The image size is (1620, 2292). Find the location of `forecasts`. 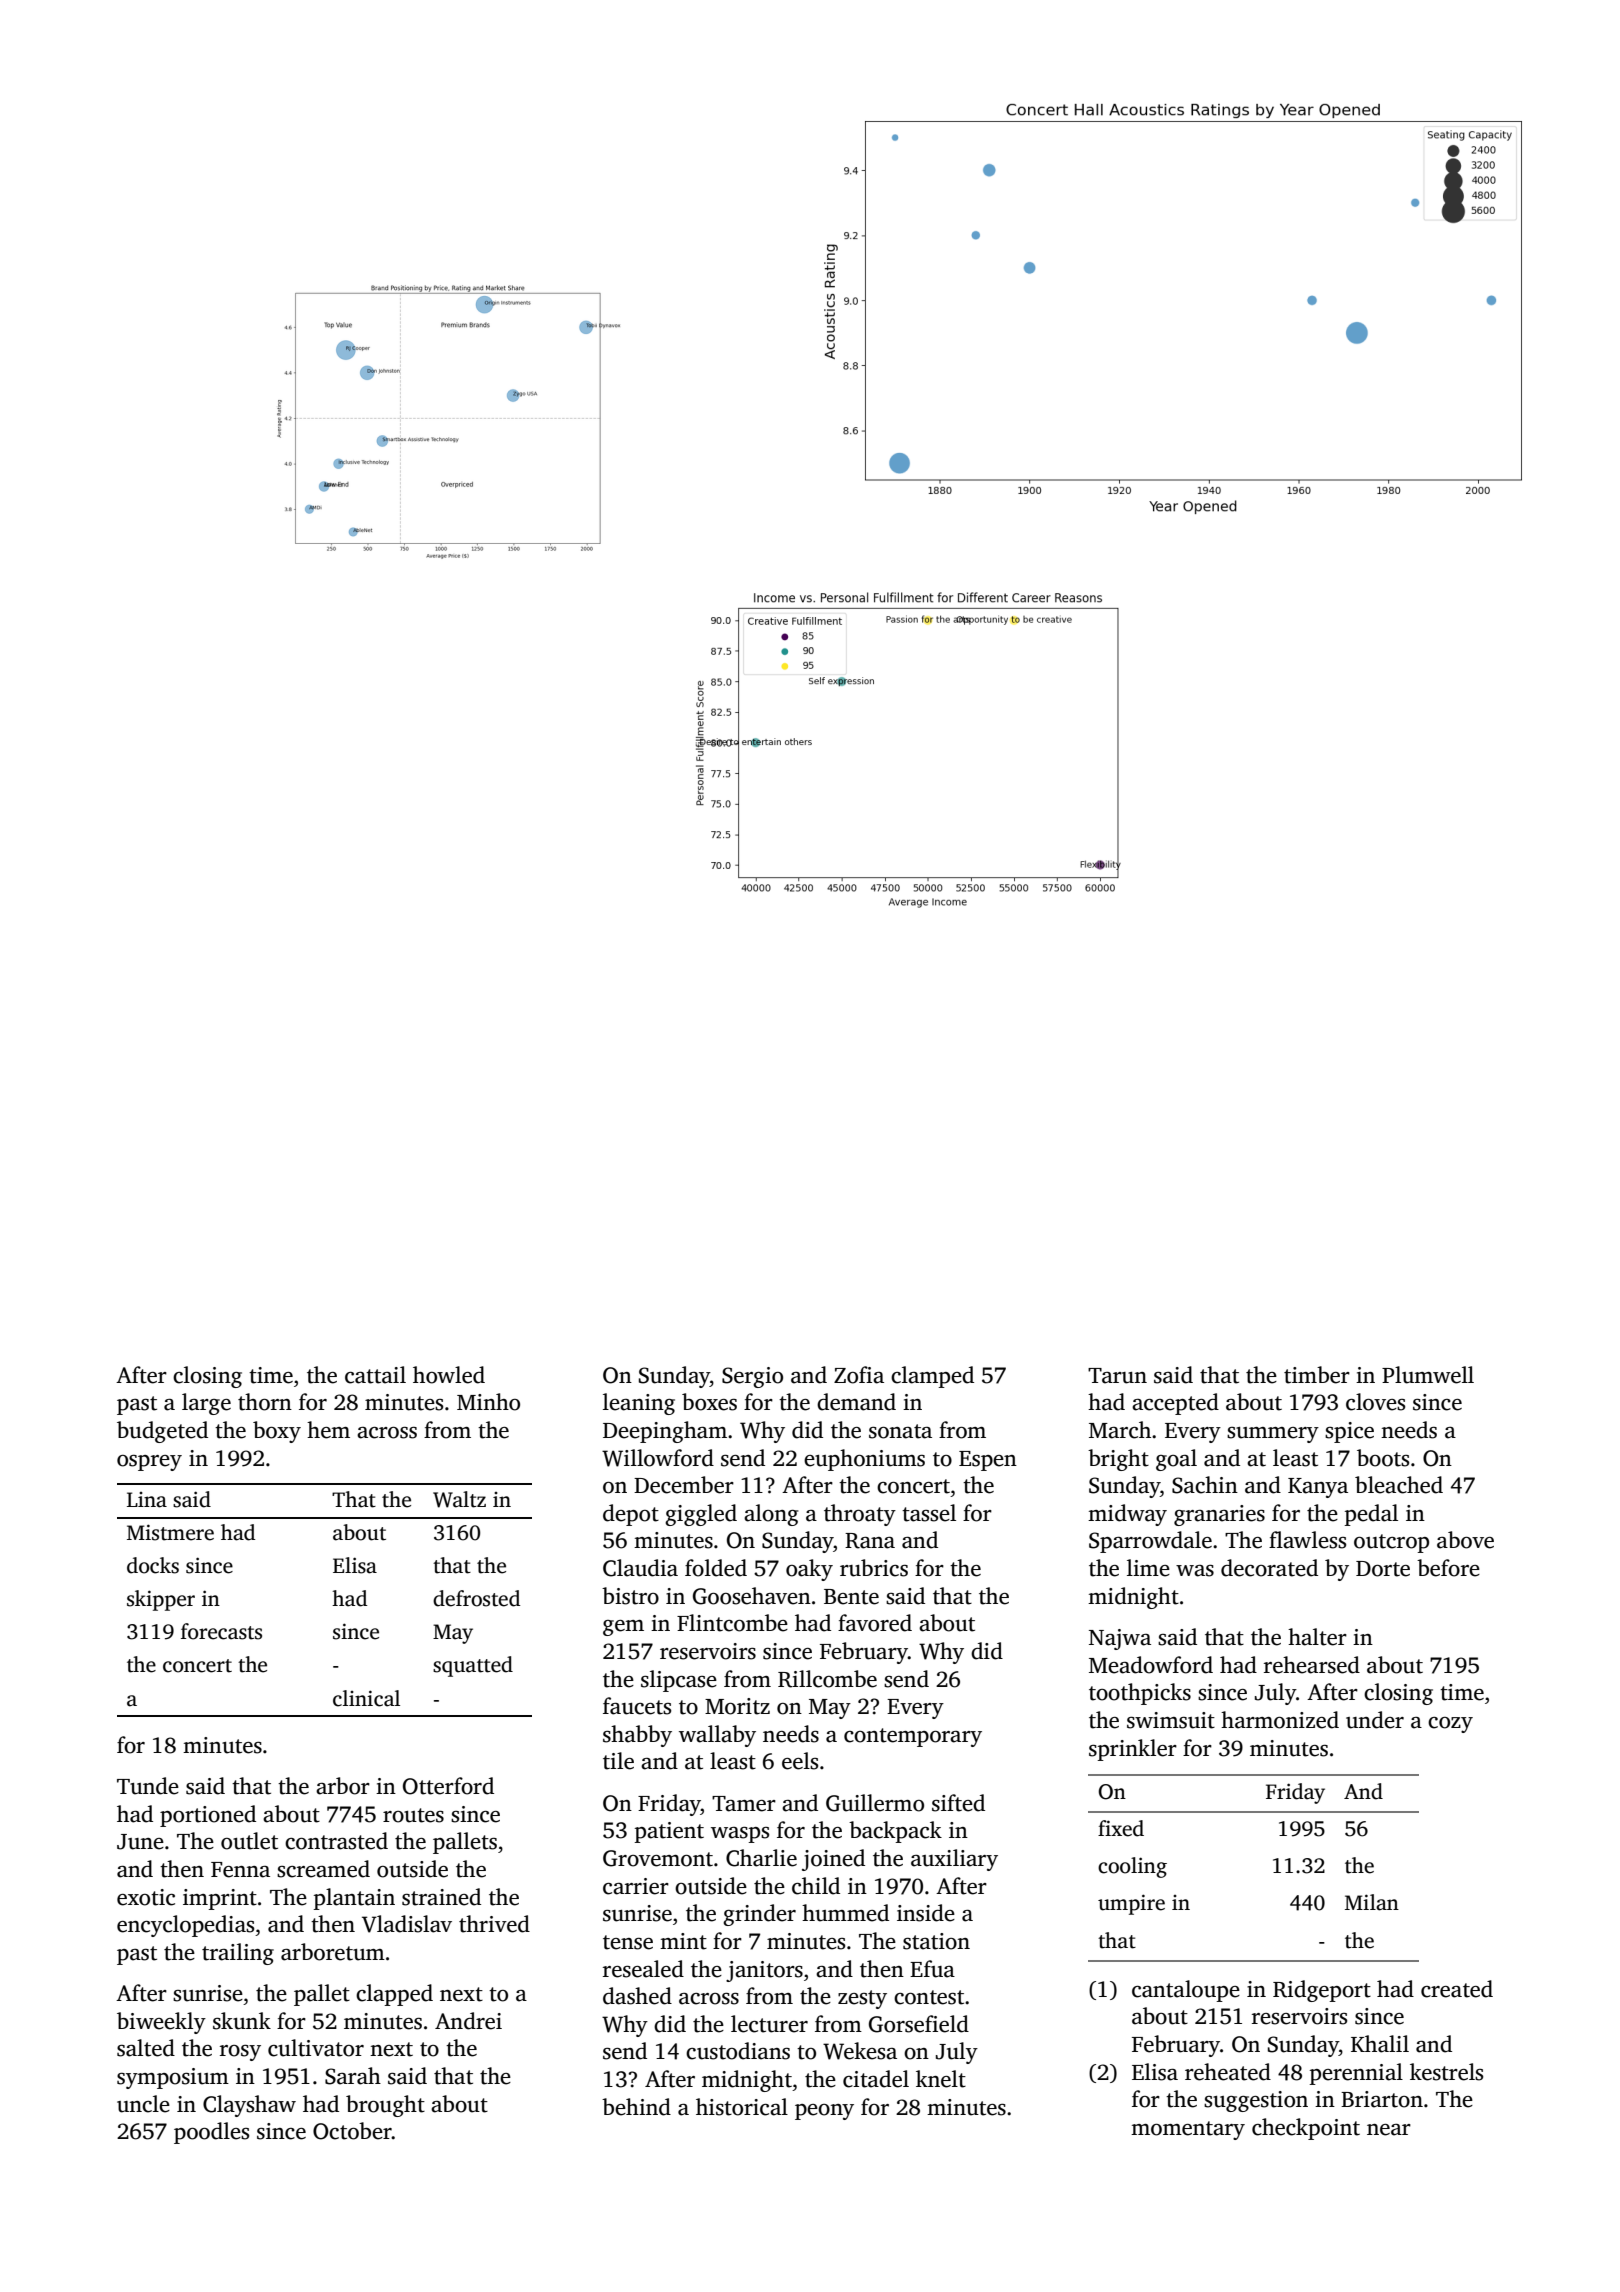

forecasts is located at coordinates (221, 1631).
